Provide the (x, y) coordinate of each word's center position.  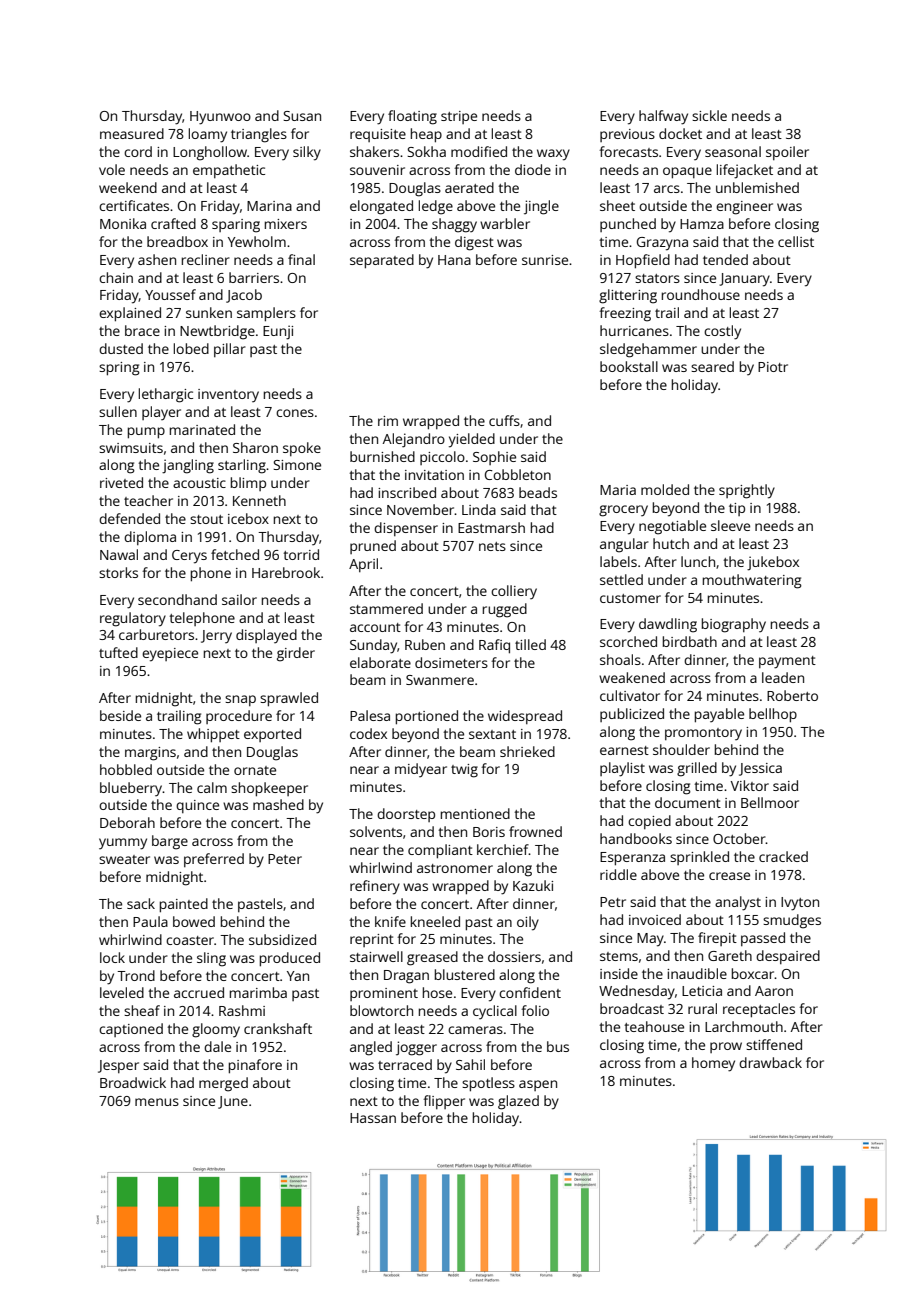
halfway (663, 117)
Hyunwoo (220, 118)
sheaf (142, 1010)
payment (787, 662)
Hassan (373, 1118)
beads (538, 492)
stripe (459, 117)
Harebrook (286, 572)
